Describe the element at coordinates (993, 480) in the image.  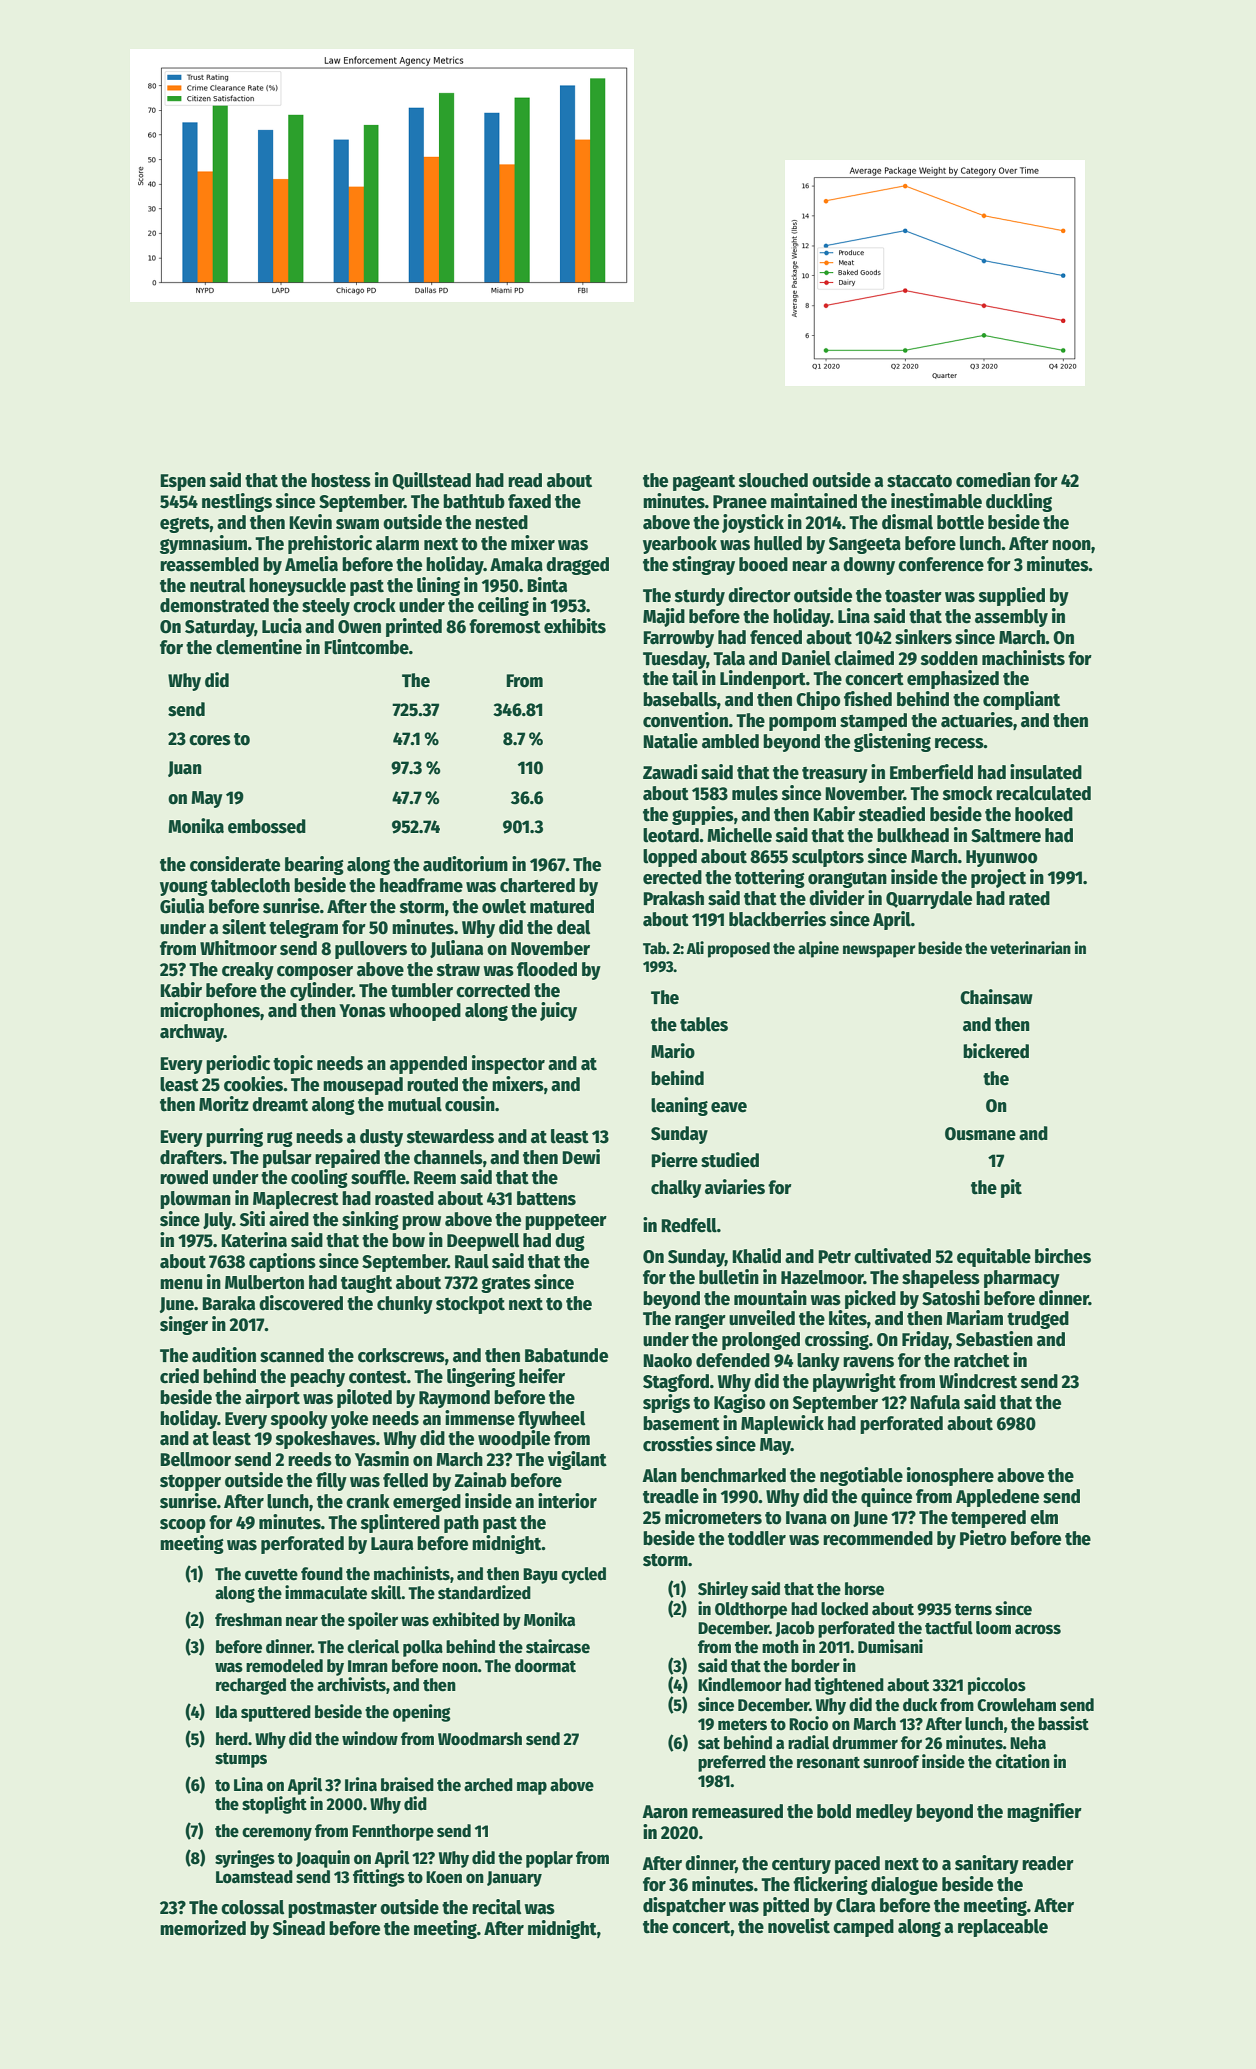
I see `comedian` at that location.
